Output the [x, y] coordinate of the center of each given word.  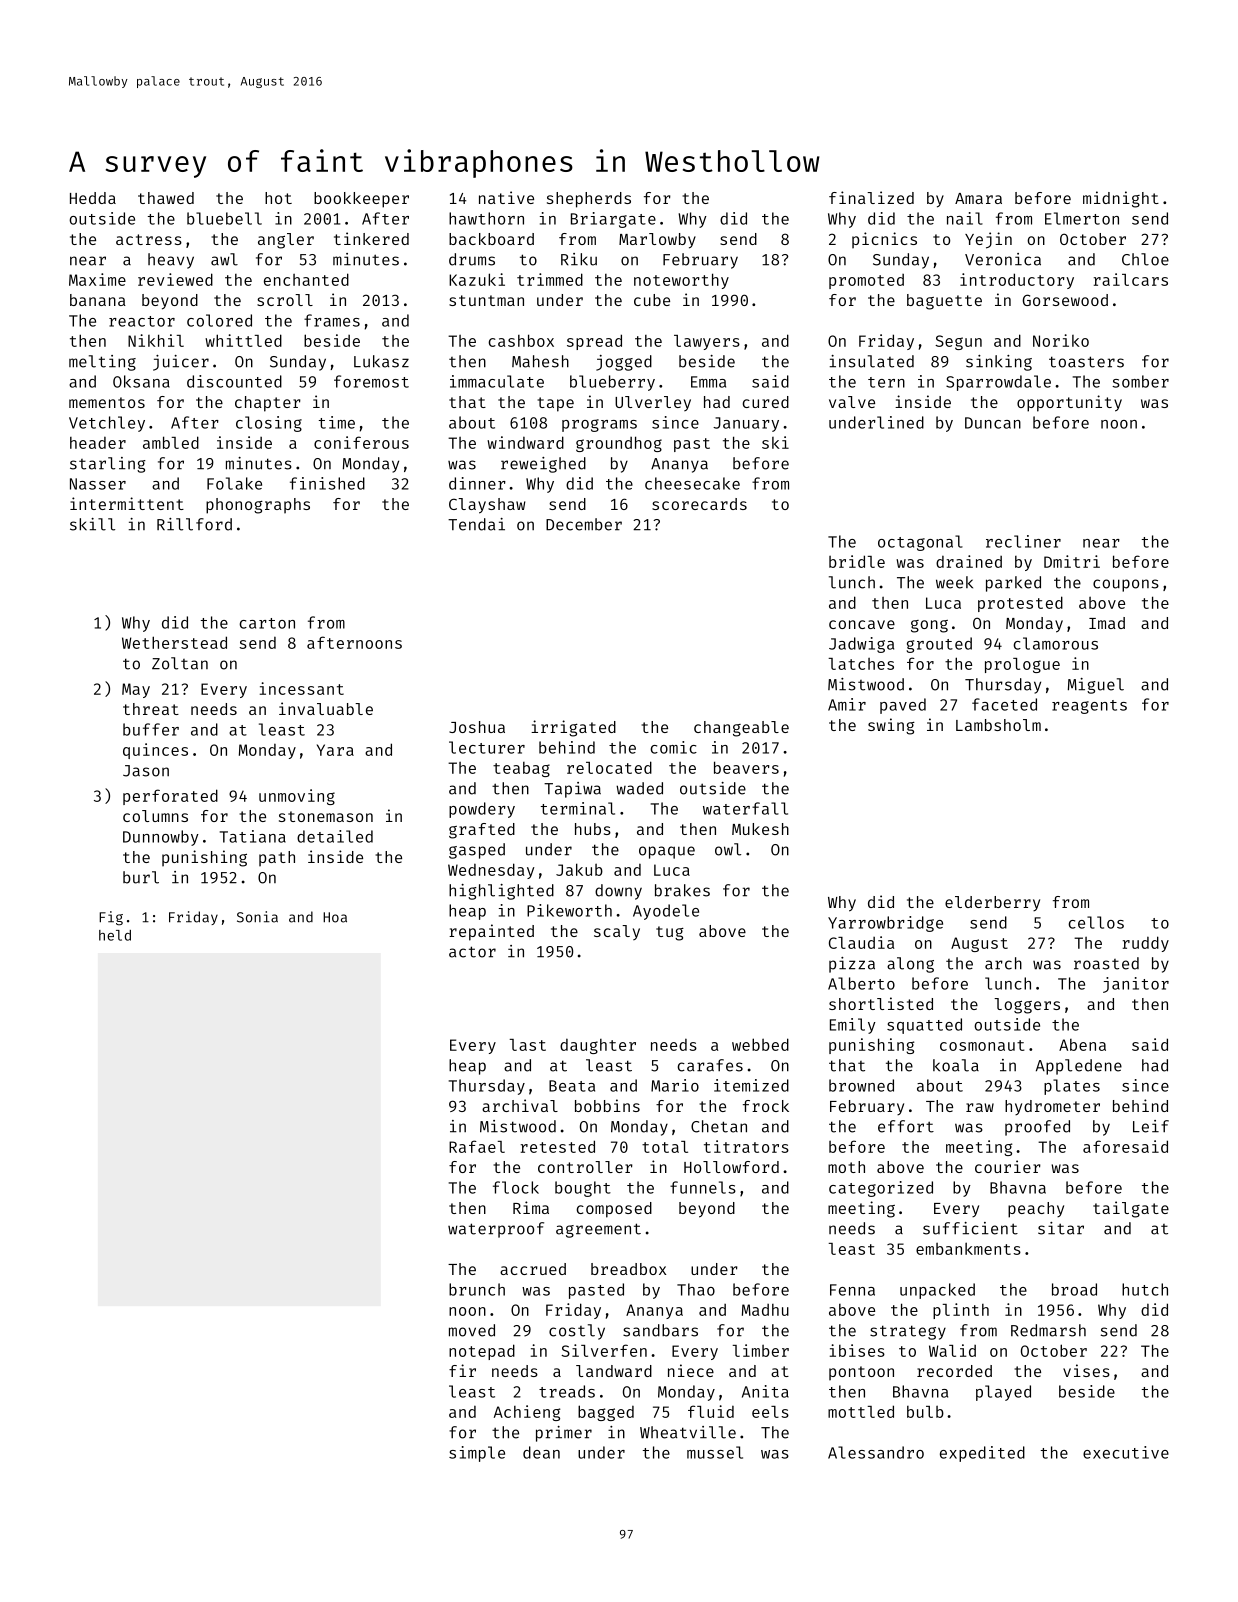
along [910, 965]
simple [477, 1454]
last [528, 1045]
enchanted [306, 279]
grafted [482, 831]
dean [541, 1452]
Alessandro [876, 1452]
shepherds [589, 200]
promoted [866, 281]
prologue [1022, 665]
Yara [335, 750]
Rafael [477, 1146]
